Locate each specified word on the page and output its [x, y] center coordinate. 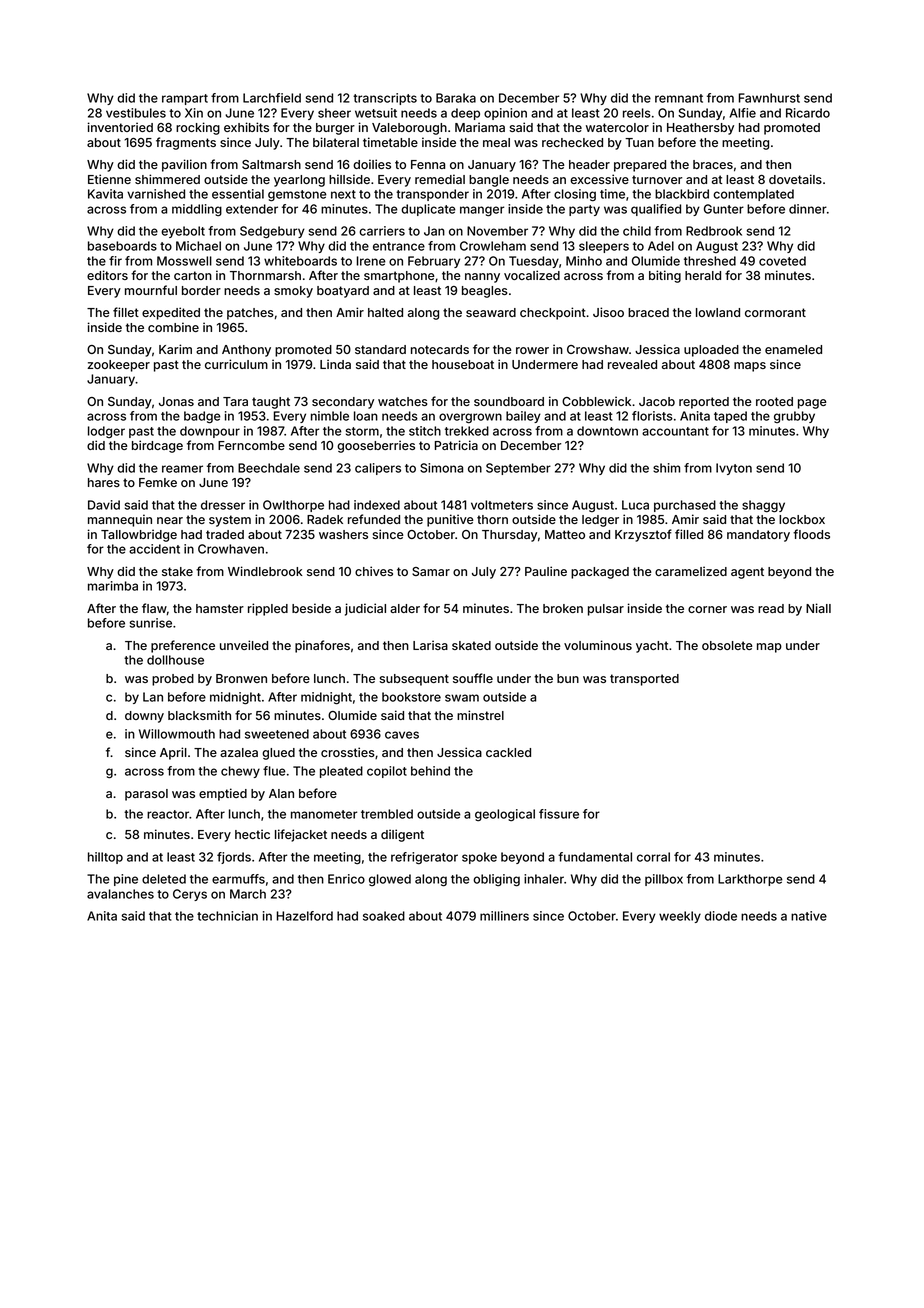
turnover [657, 179]
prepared [640, 166]
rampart [185, 99]
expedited [171, 313]
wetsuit [376, 113]
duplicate [428, 210]
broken [563, 608]
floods [811, 534]
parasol [146, 795]
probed [173, 680]
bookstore [411, 697]
